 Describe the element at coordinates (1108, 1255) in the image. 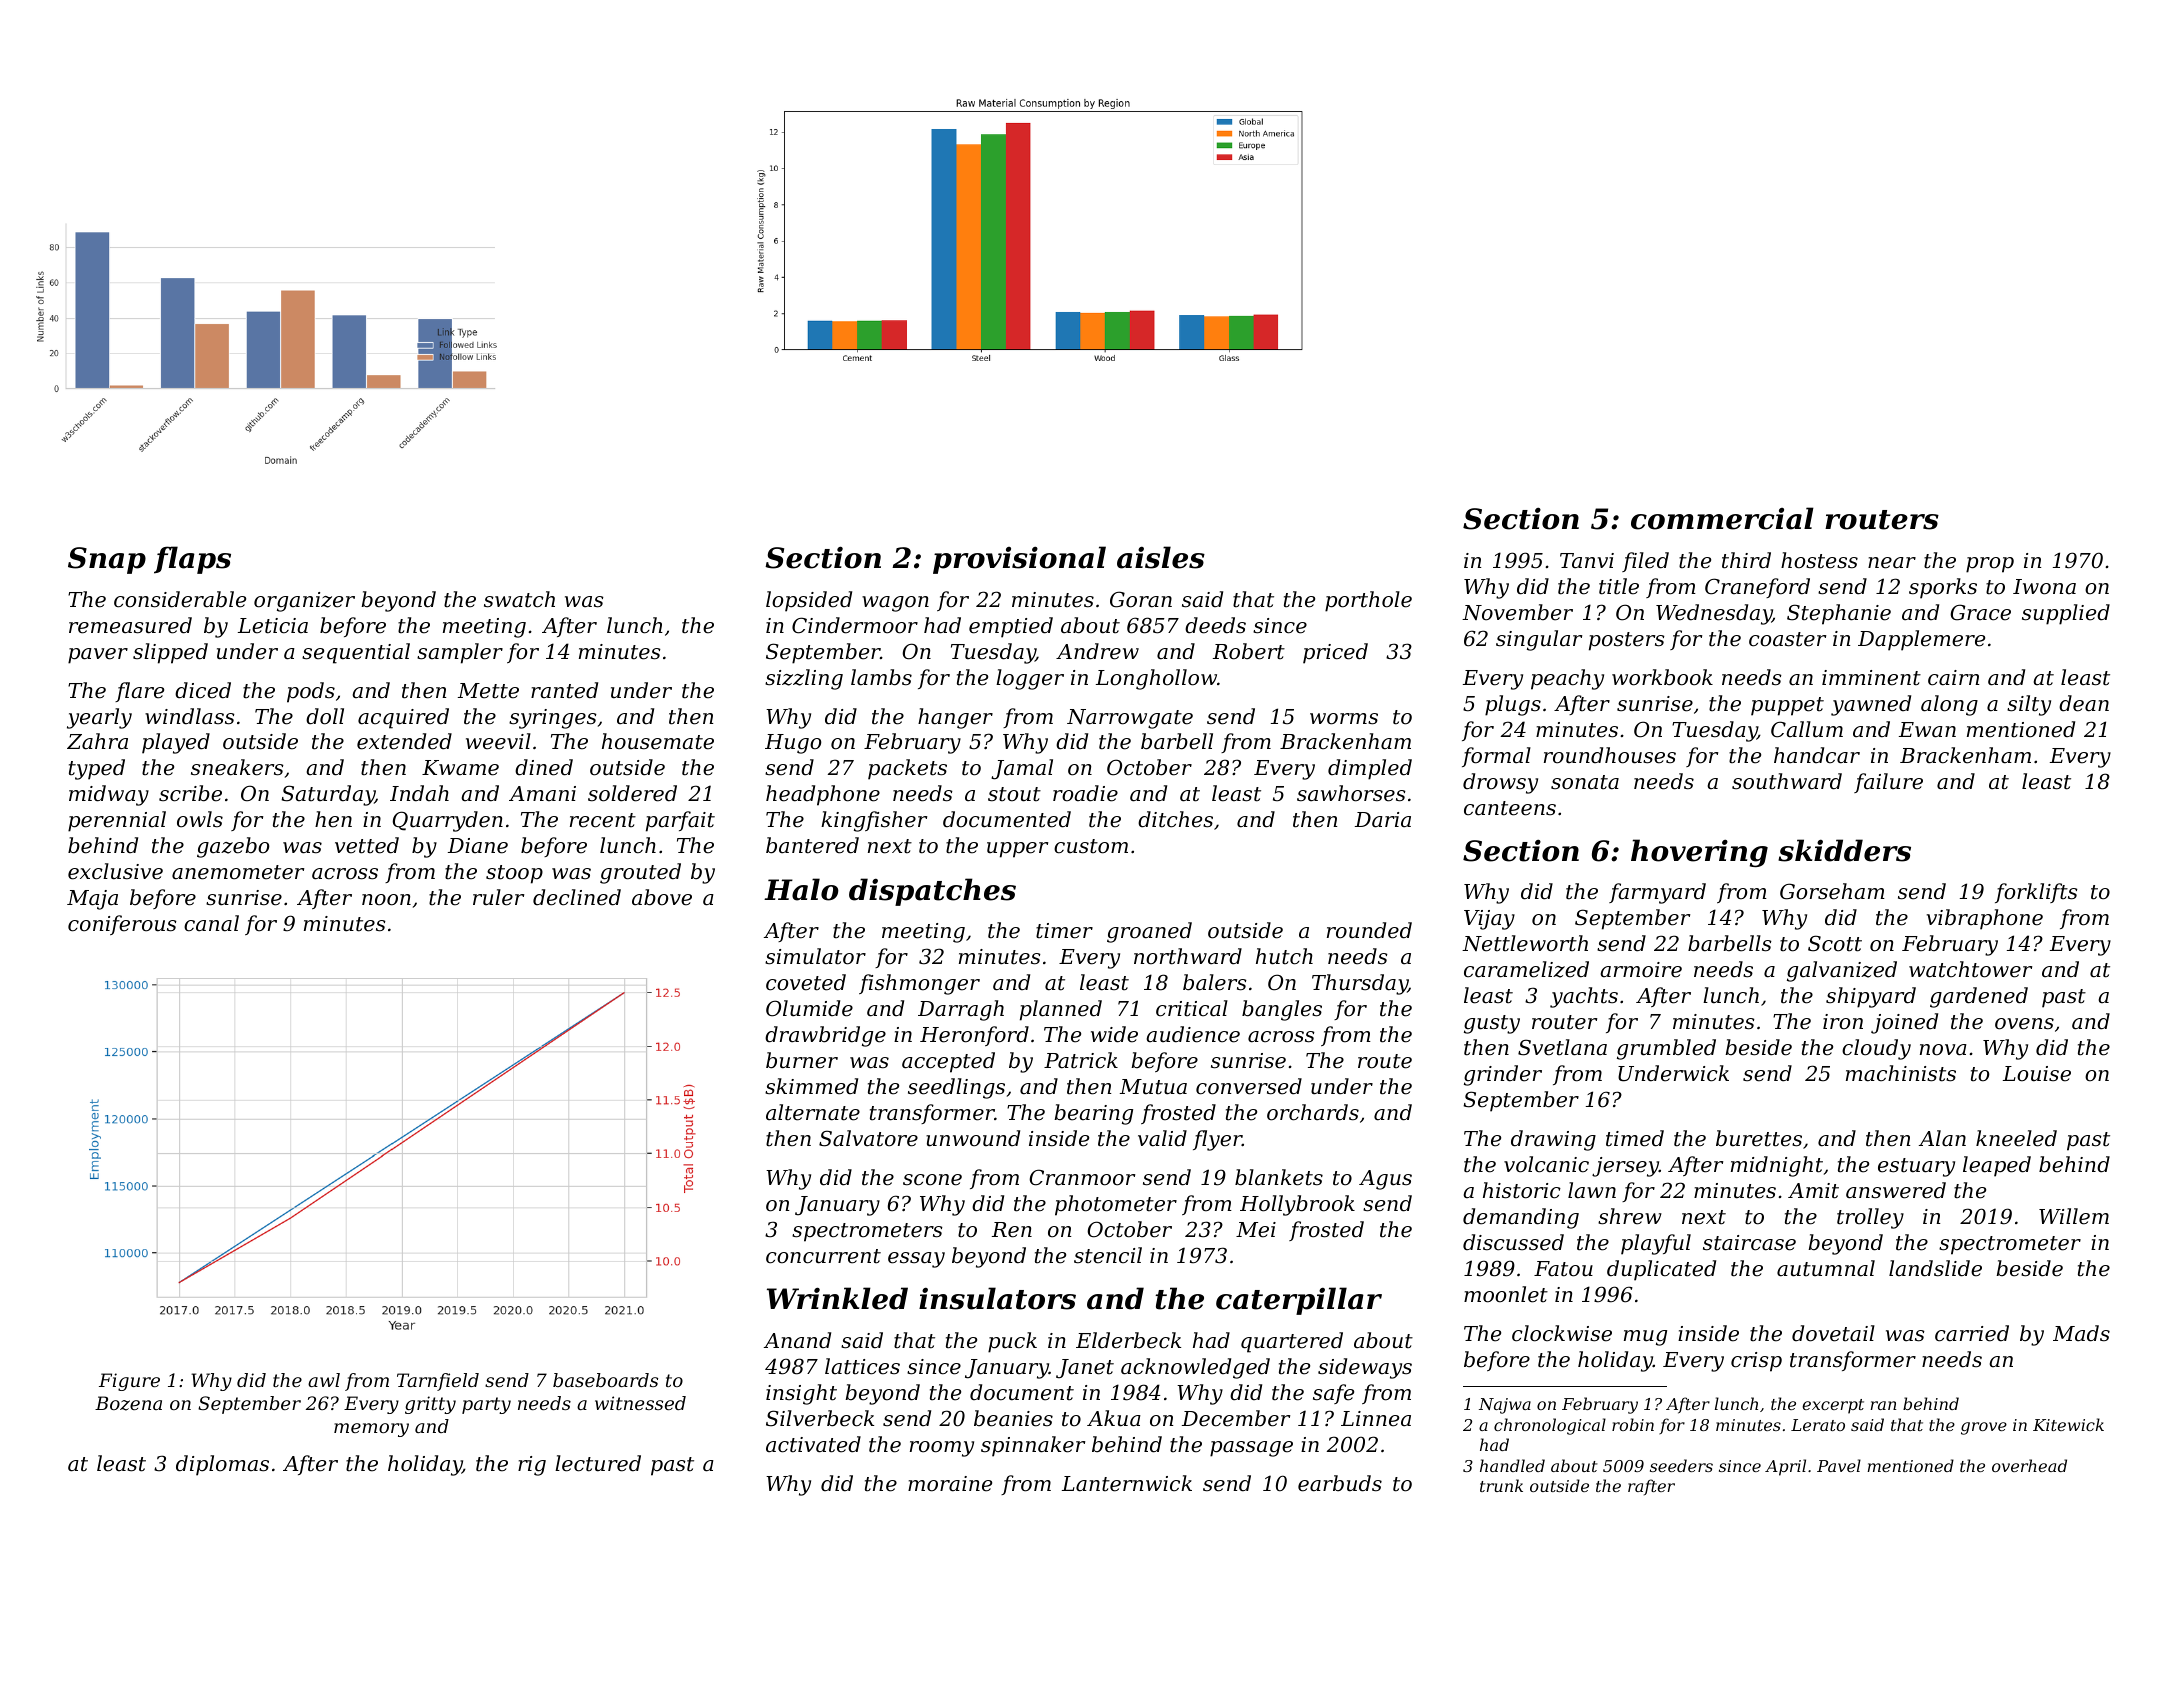

I see `stencil` at that location.
